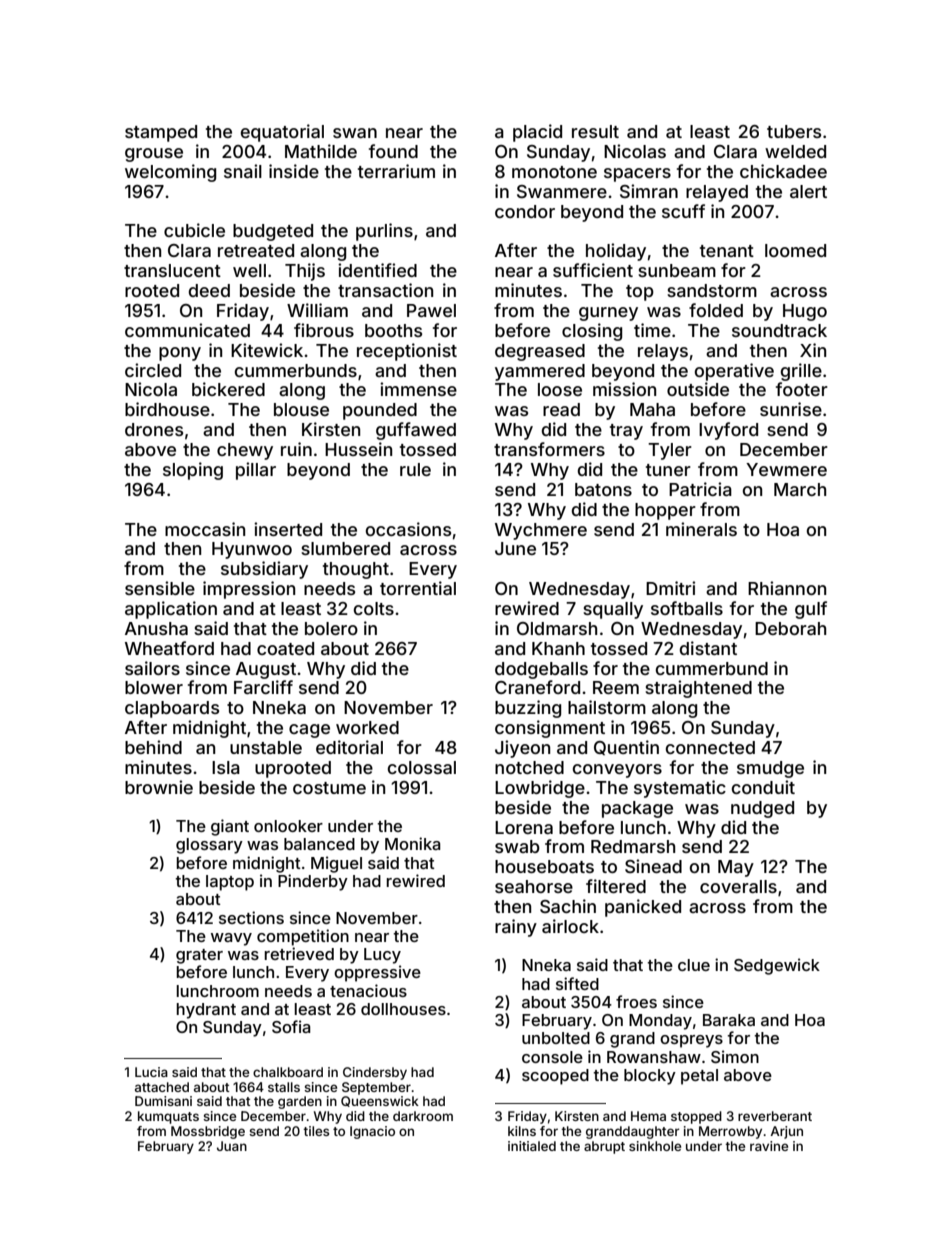 The width and height of the image is (952, 1233). What do you see at coordinates (728, 431) in the image?
I see `Ivyford` at bounding box center [728, 431].
